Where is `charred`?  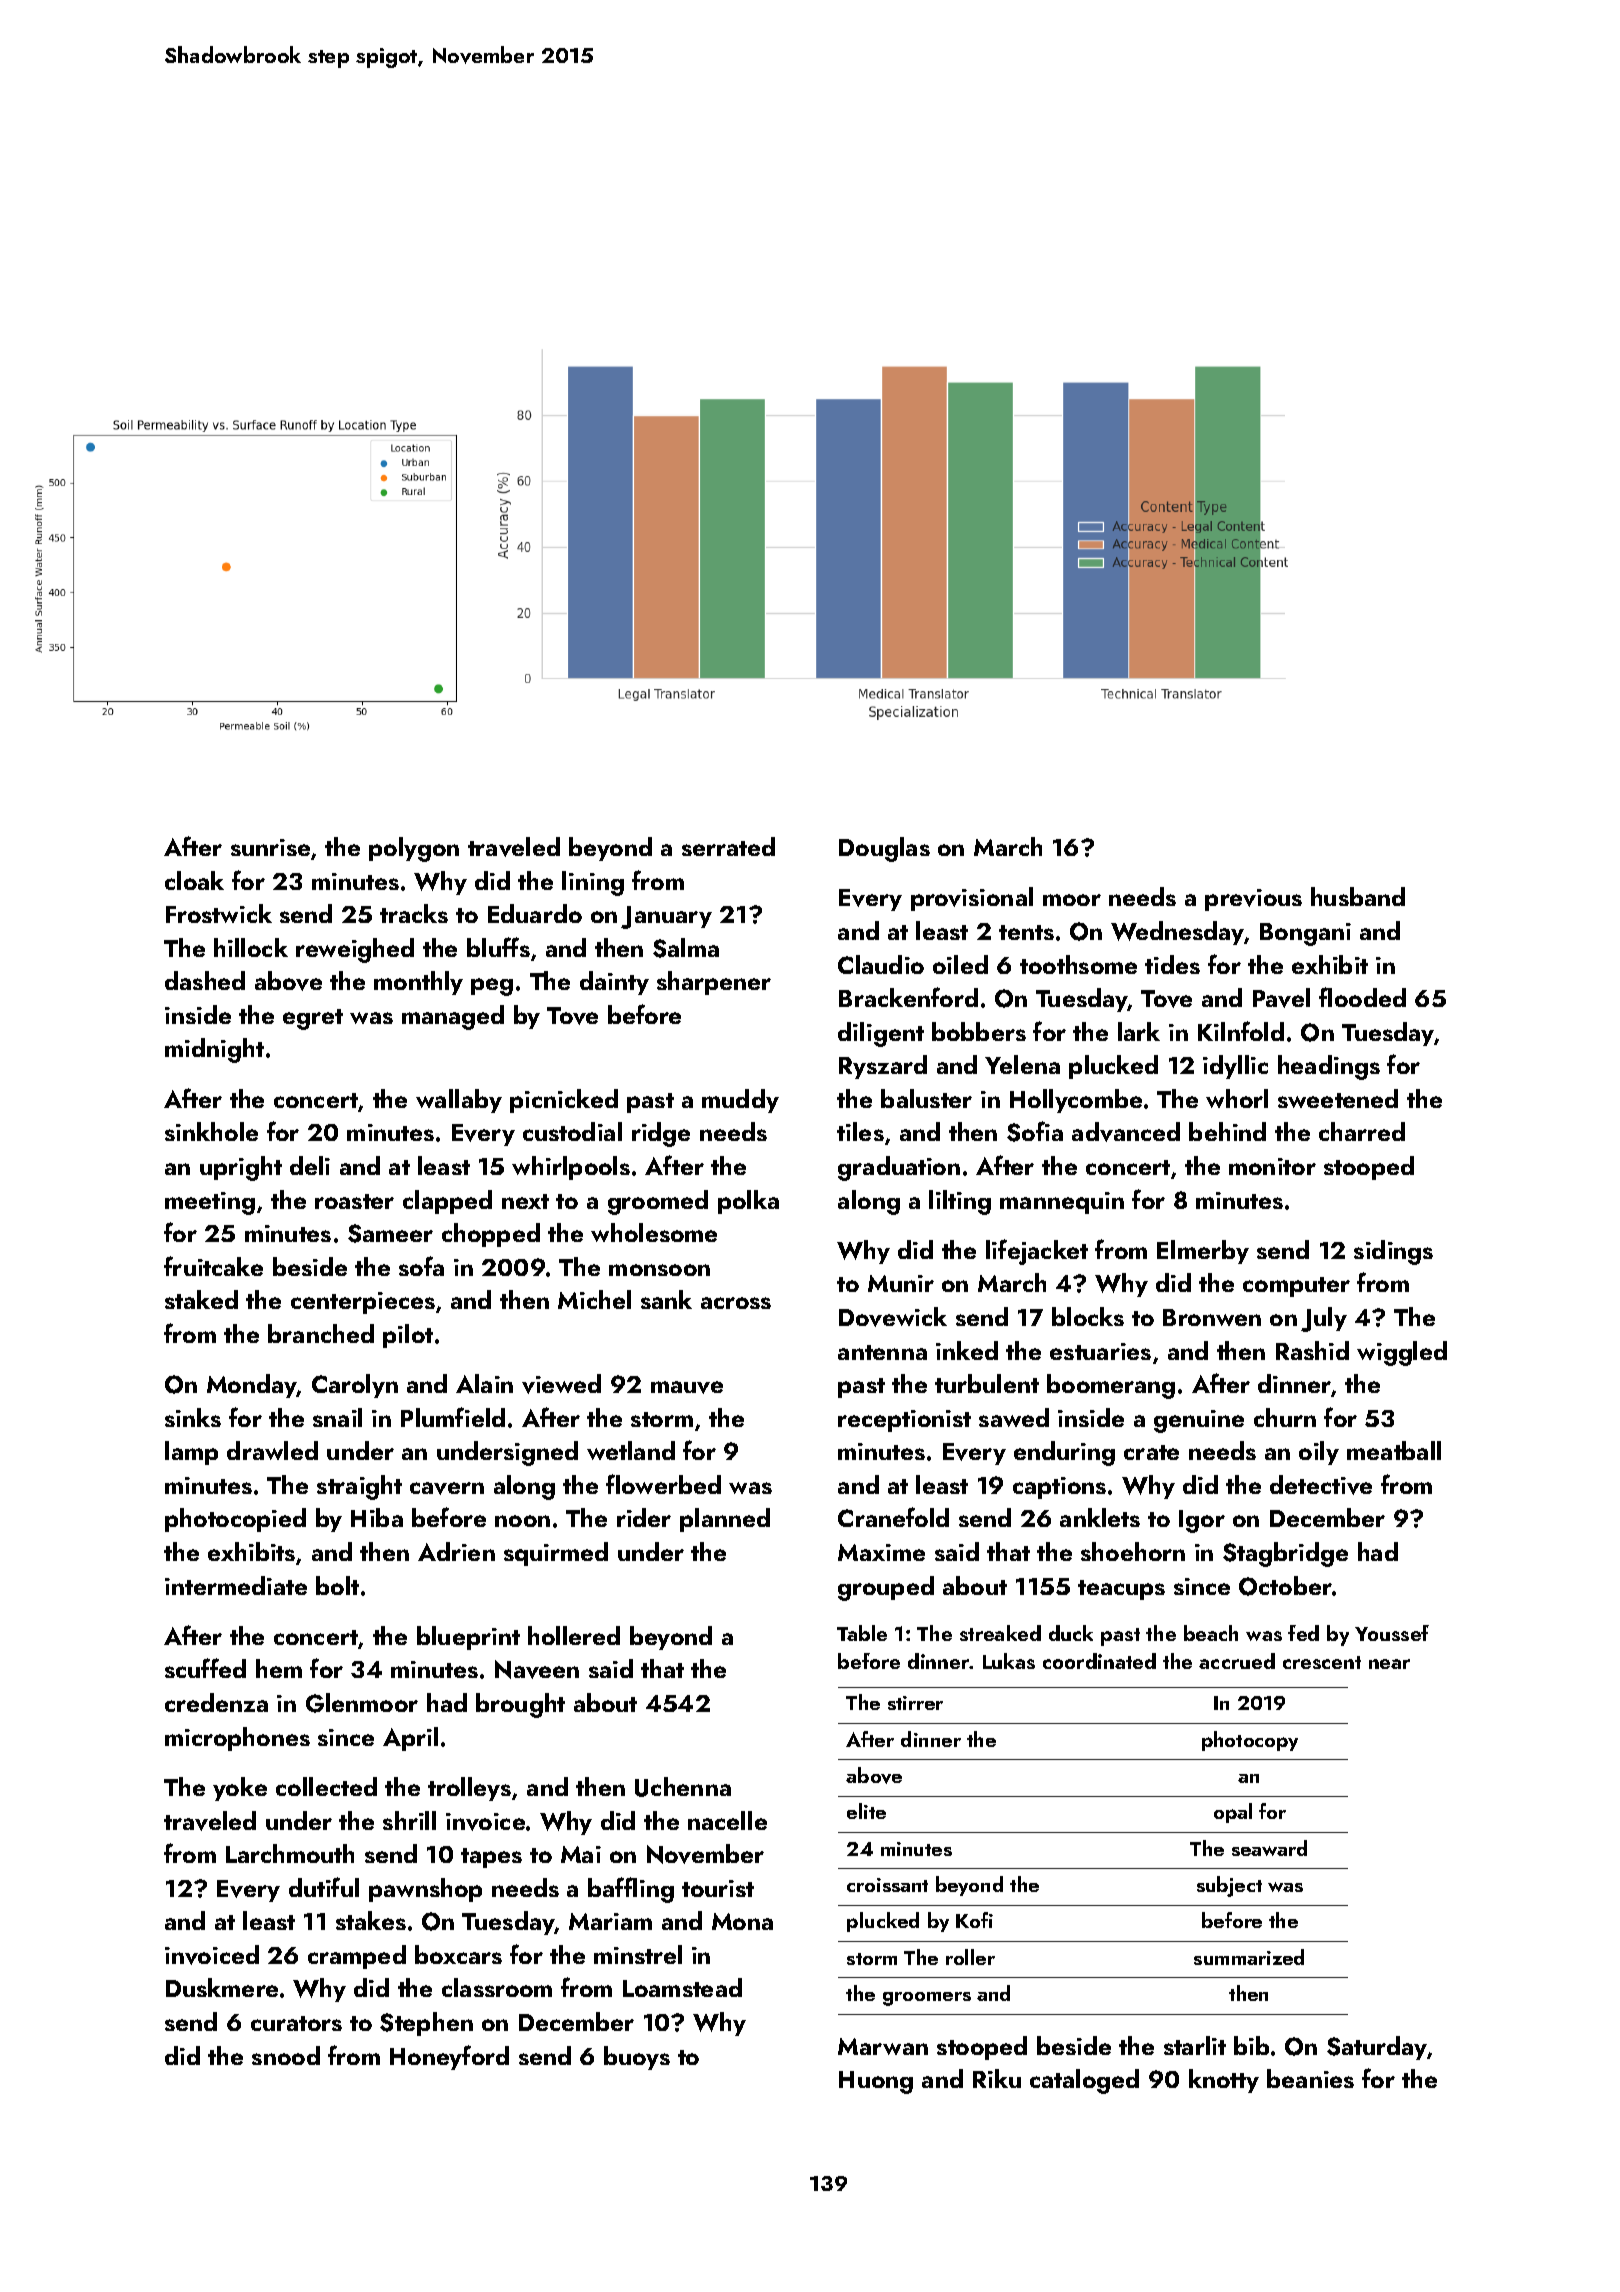
charred is located at coordinates (1362, 1131).
